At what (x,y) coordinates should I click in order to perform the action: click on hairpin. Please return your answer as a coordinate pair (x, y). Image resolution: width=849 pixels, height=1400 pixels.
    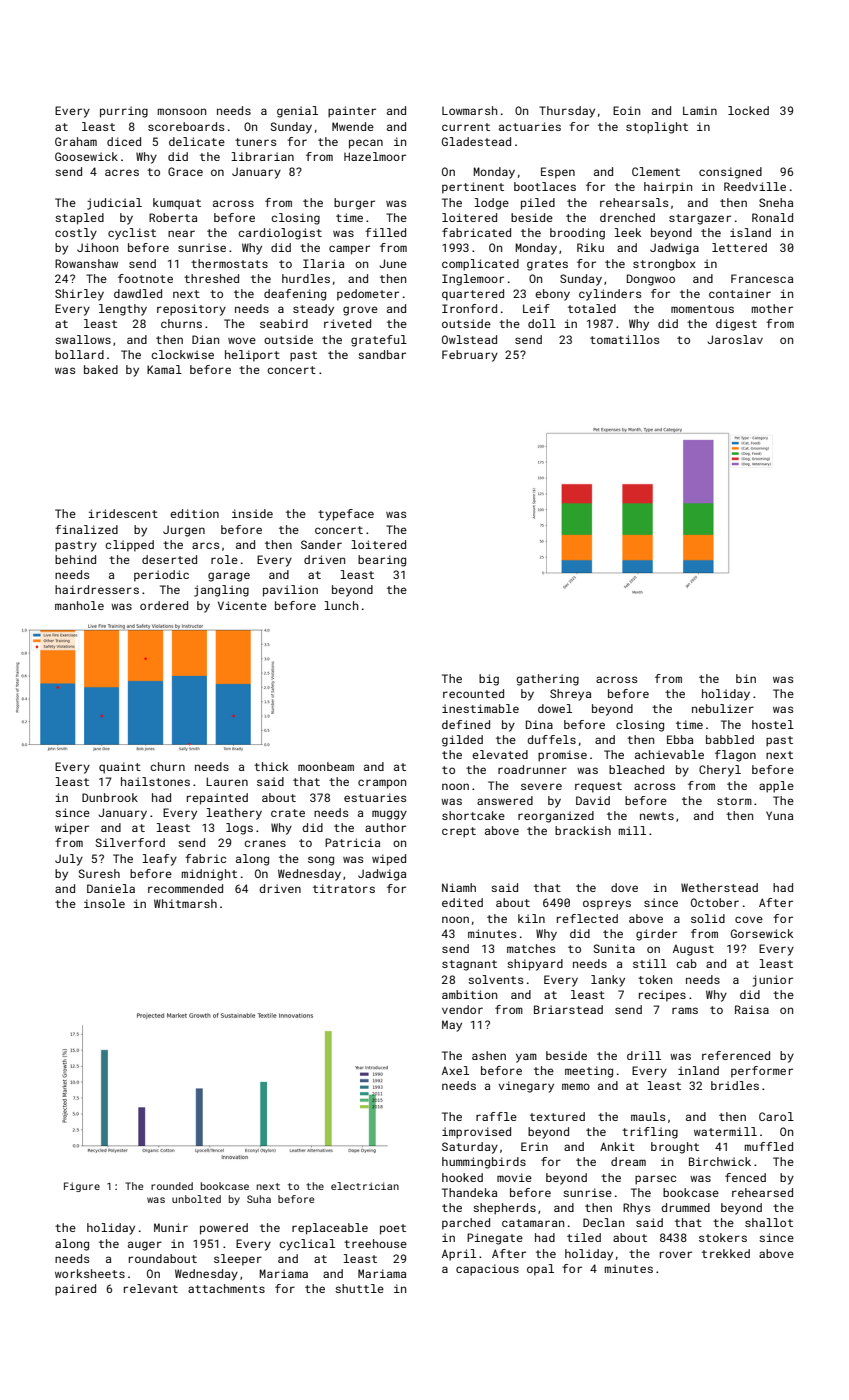
    Looking at the image, I should click on (668, 188).
